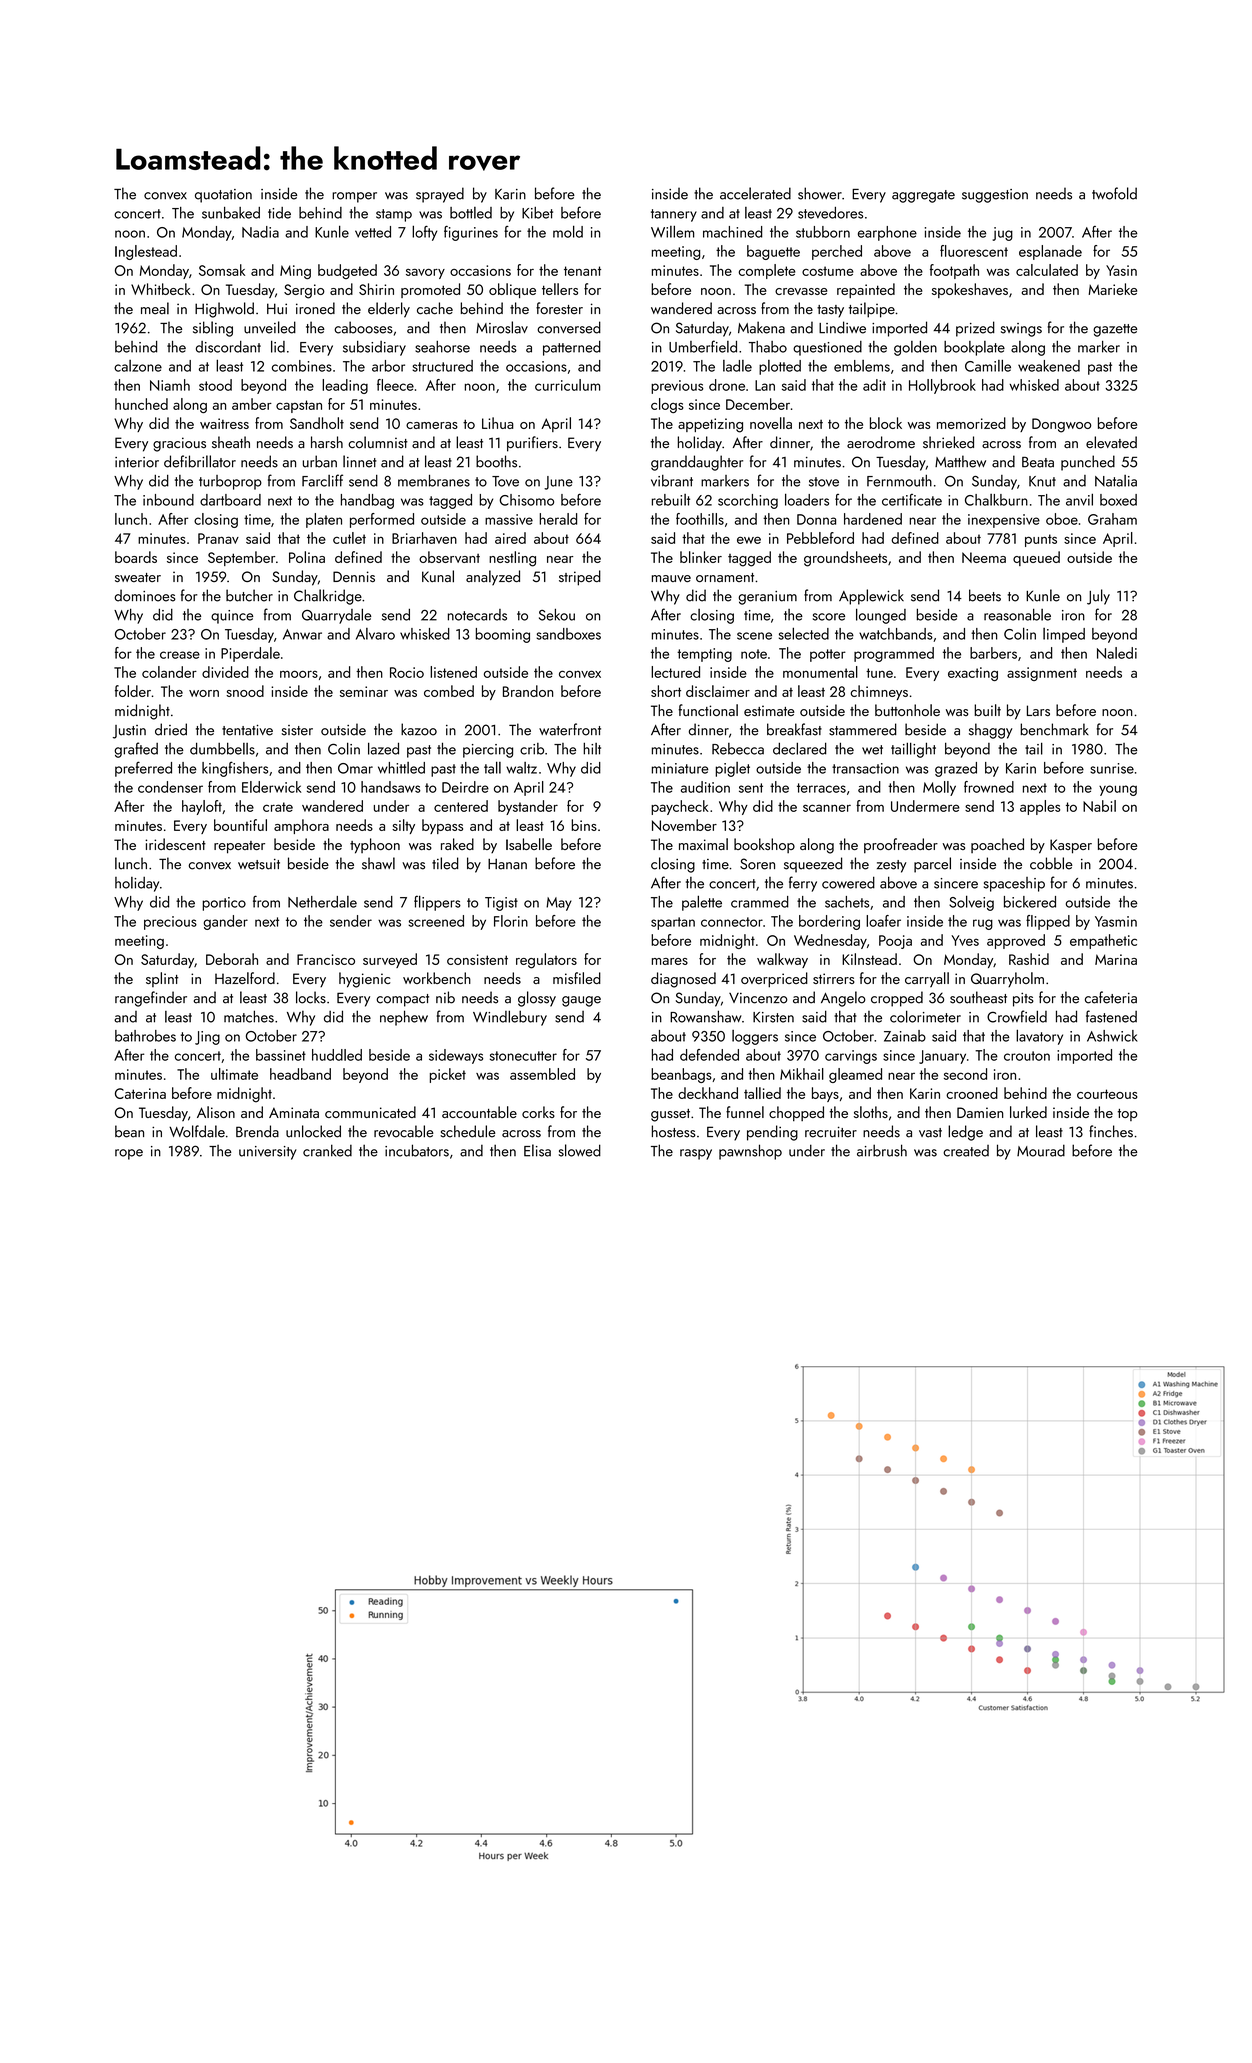 The height and width of the screenshot is (2063, 1252). Describe the element at coordinates (749, 540) in the screenshot. I see `ewe` at that location.
